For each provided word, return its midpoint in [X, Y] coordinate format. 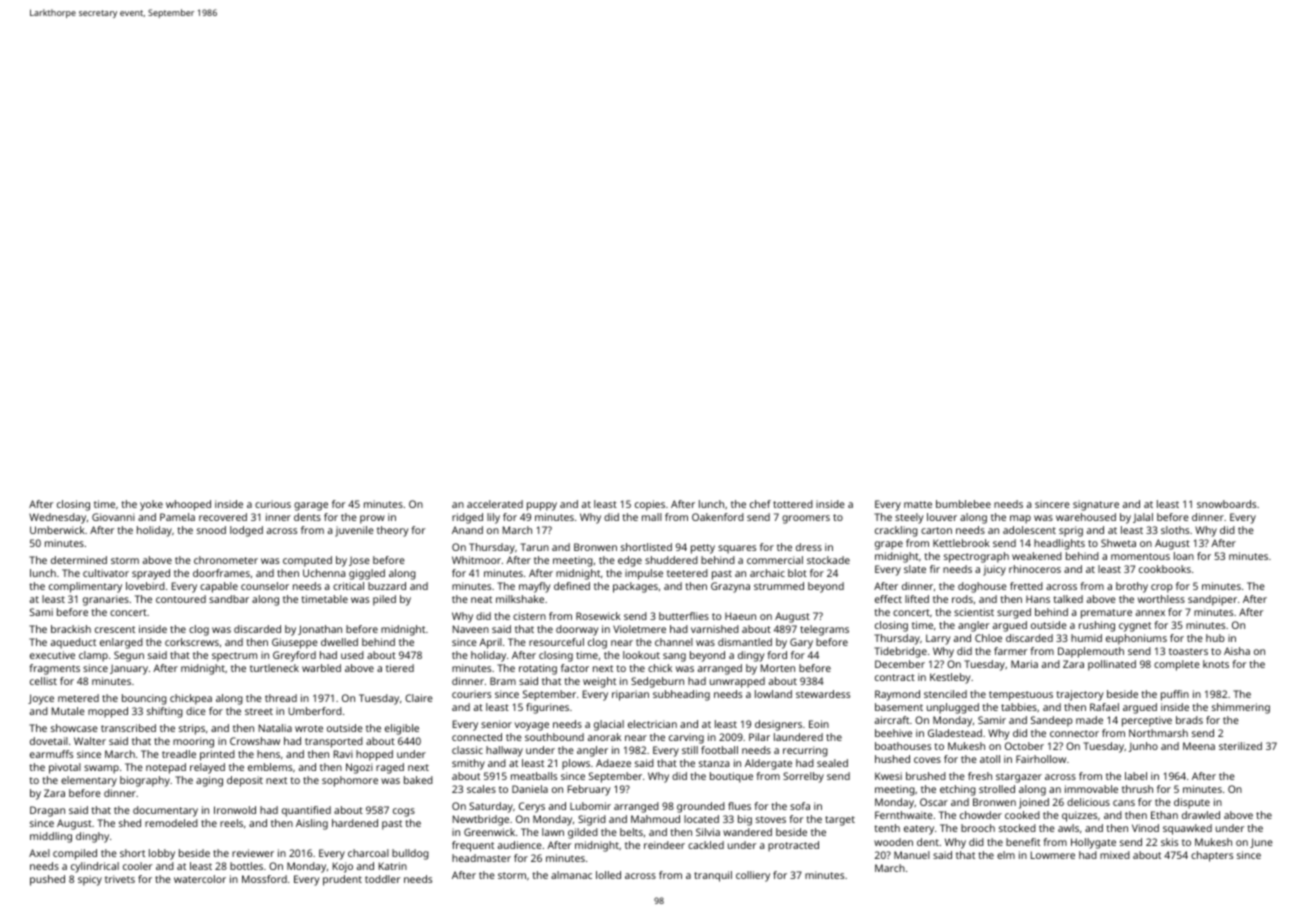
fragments [55, 669]
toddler [382, 879]
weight [599, 682]
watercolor [200, 879]
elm [1006, 855]
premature [1106, 614]
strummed [779, 586]
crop [1162, 588]
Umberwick [57, 530]
